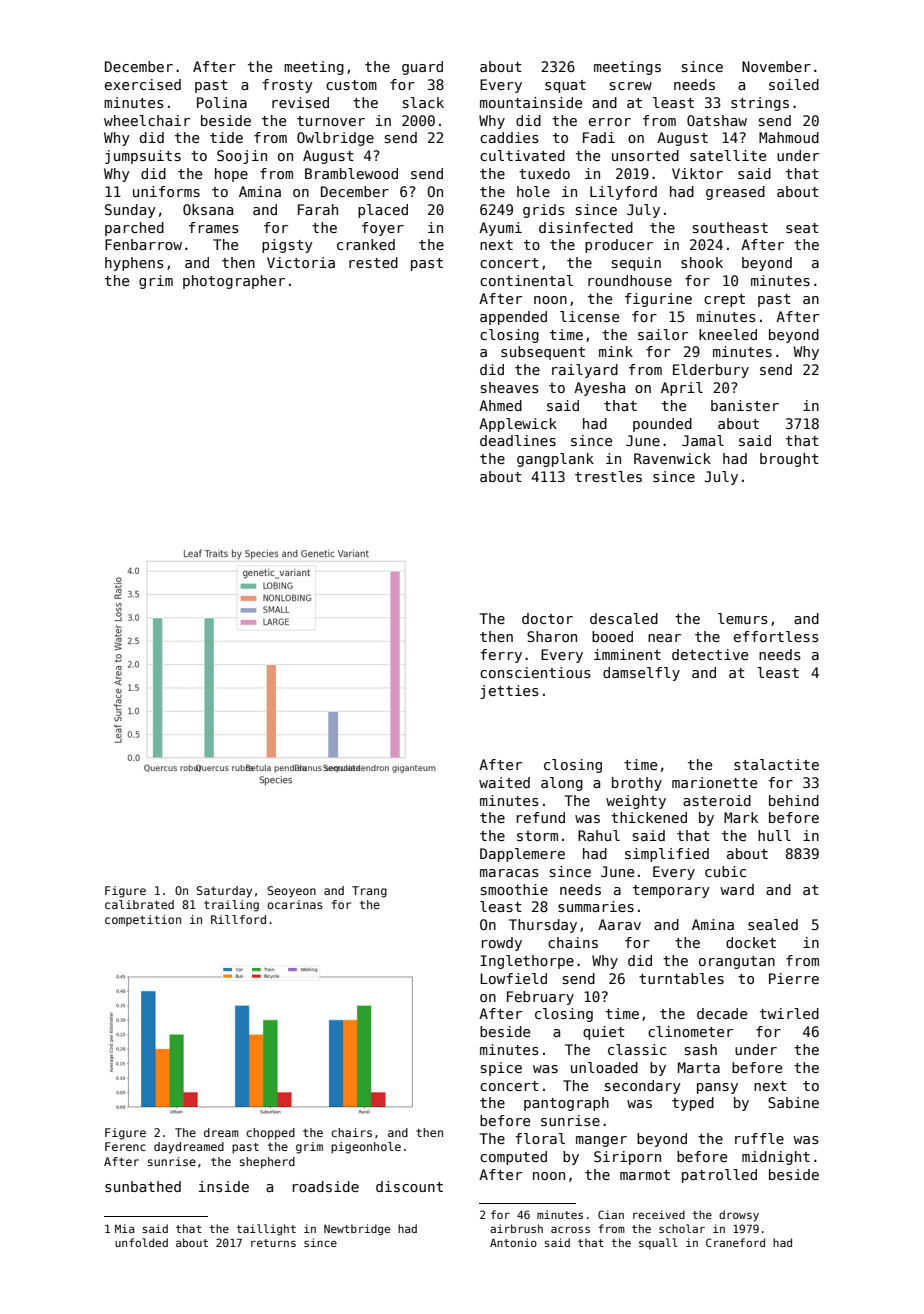 This document has width=924, height=1314. Describe the element at coordinates (500, 405) in the document. I see `Ahmed` at that location.
